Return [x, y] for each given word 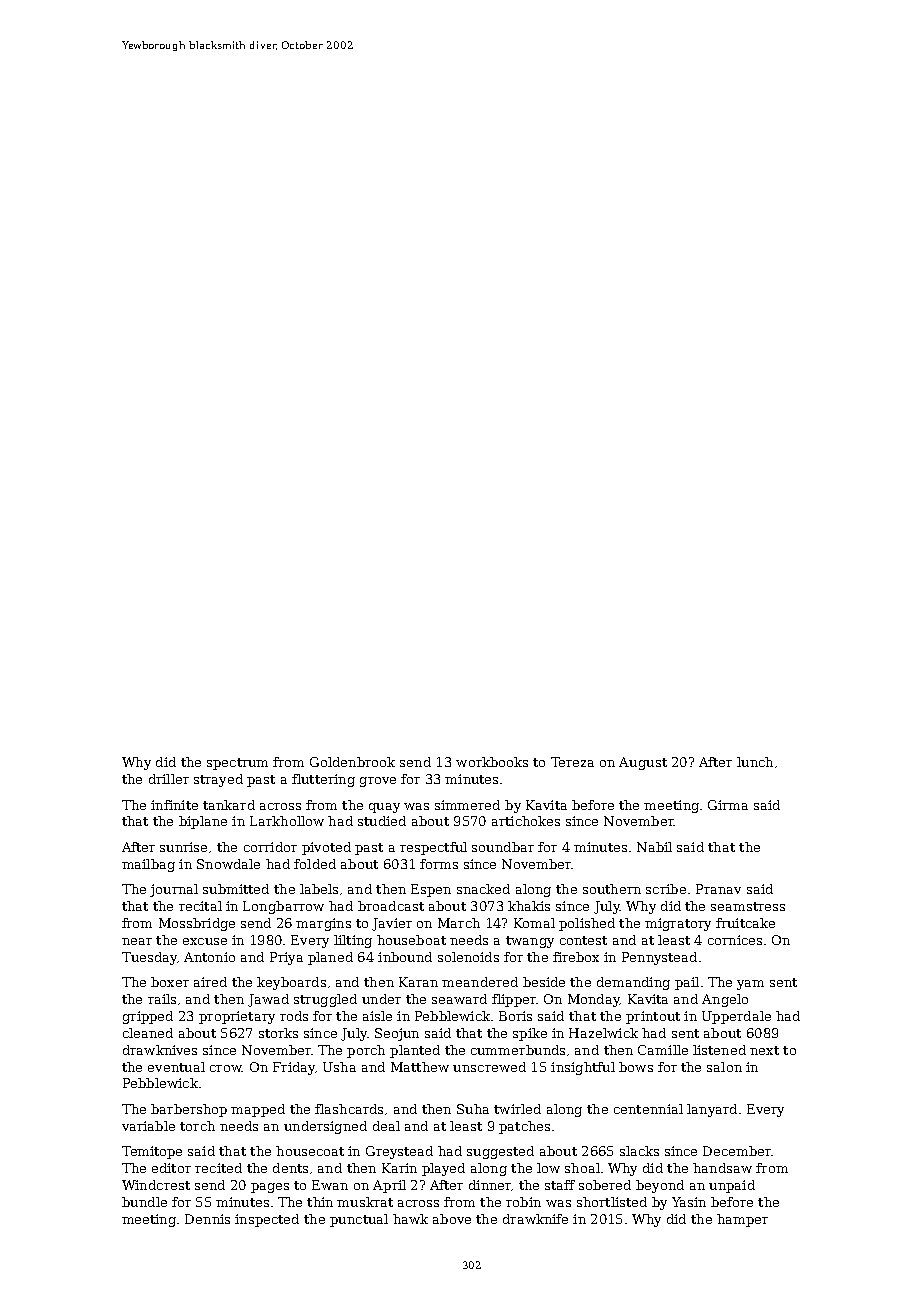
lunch [755, 762]
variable [148, 1126]
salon [724, 1067]
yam [750, 985]
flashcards [349, 1109]
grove [378, 782]
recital [200, 906]
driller [169, 779]
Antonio [209, 957]
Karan [418, 982]
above [452, 1219]
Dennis [207, 1219]
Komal [534, 923]
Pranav [718, 889]
